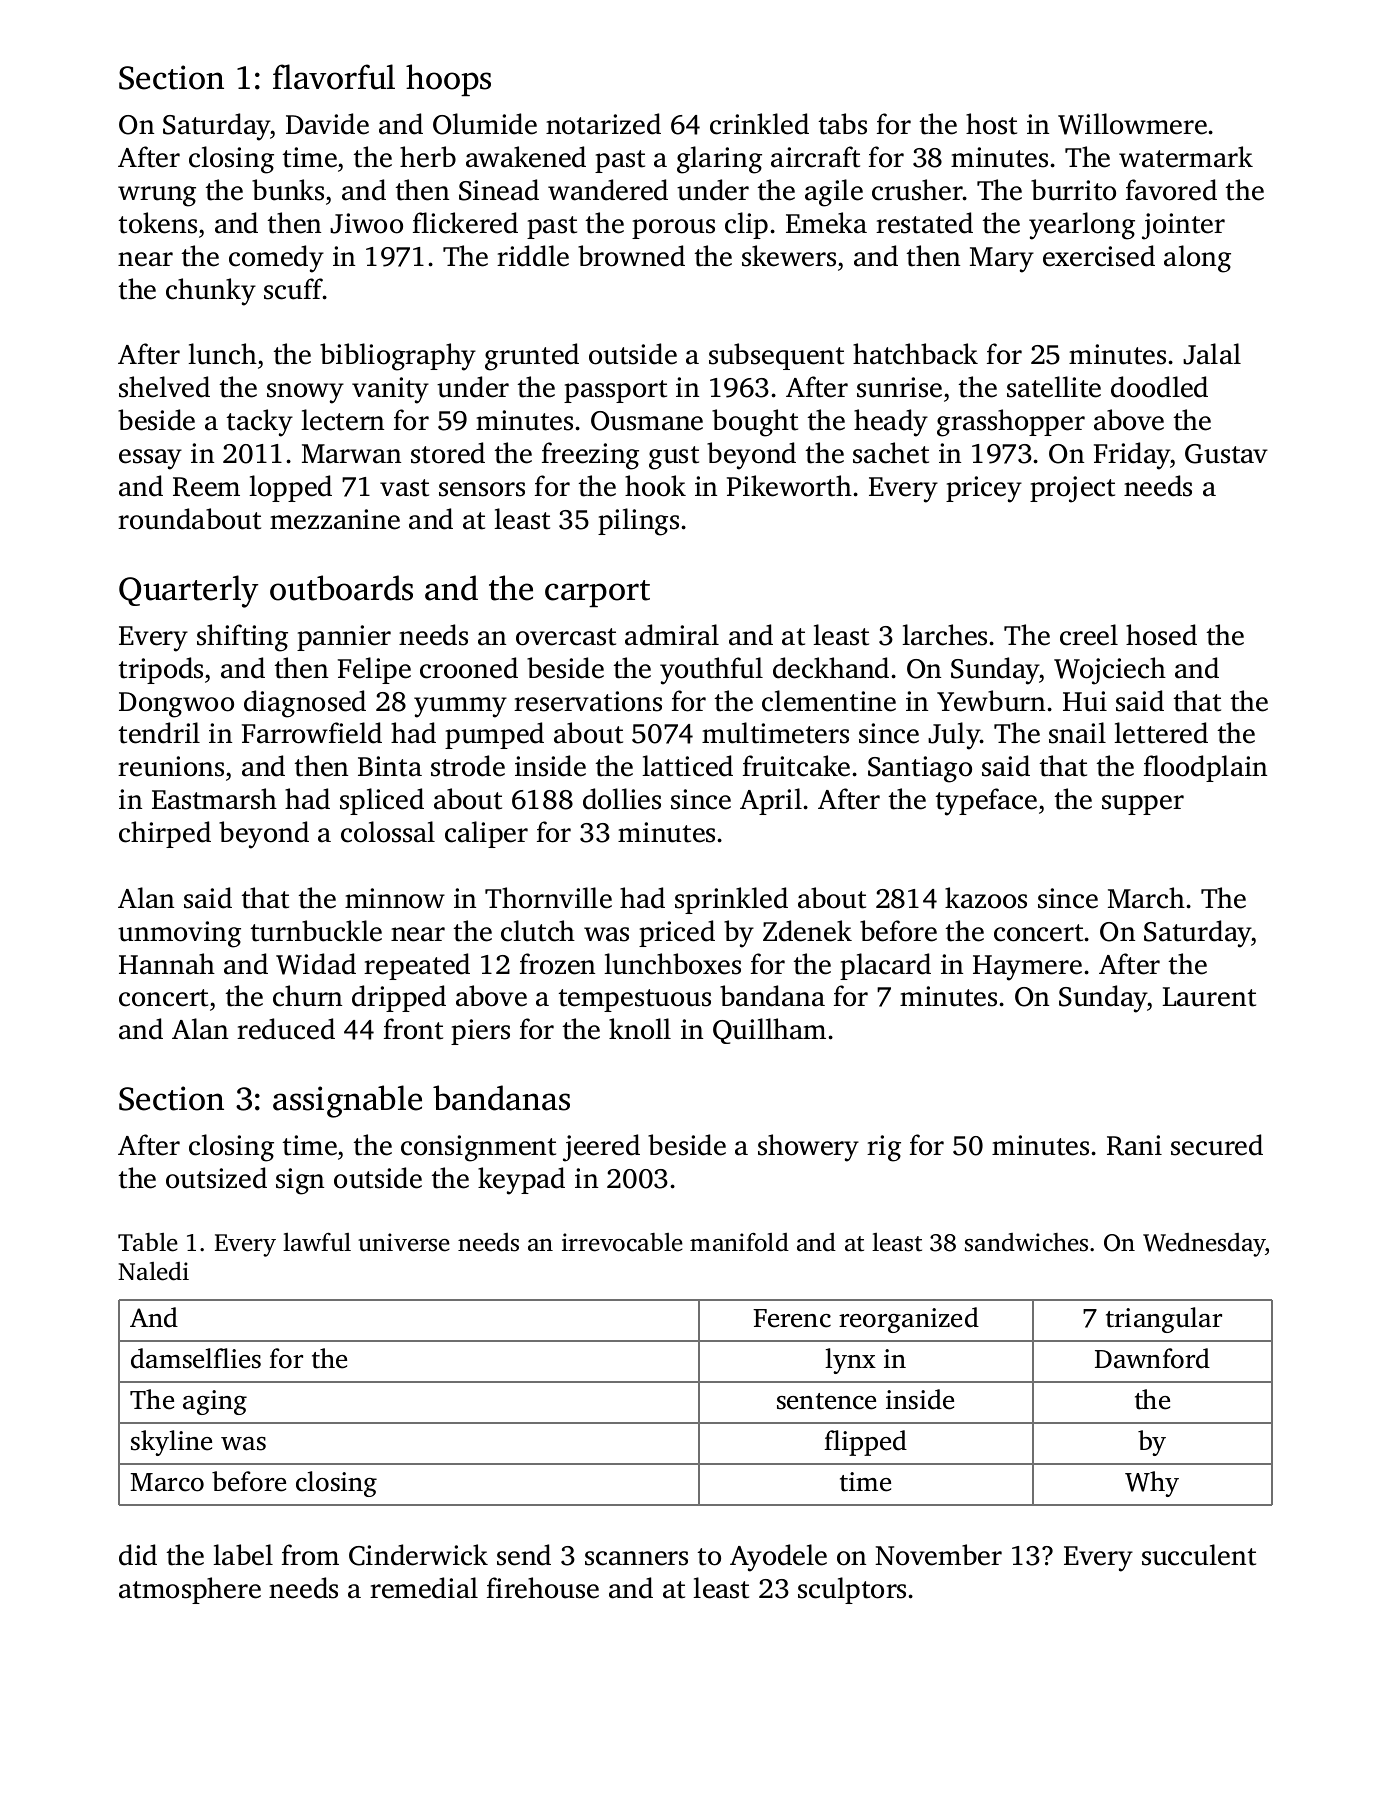  What do you see at coordinates (991, 124) in the image?
I see `host` at bounding box center [991, 124].
